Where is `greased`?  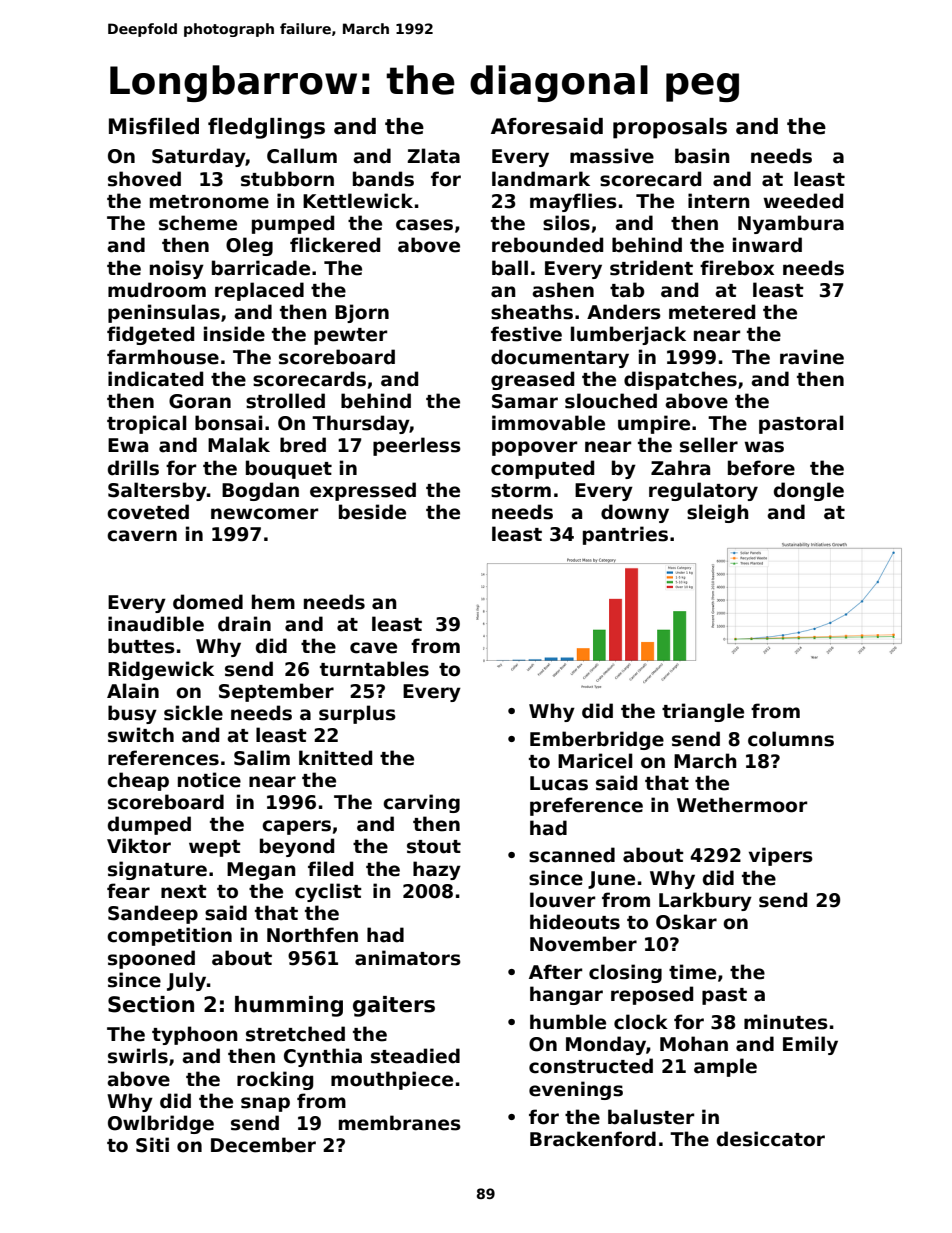
greased is located at coordinates (532, 380).
